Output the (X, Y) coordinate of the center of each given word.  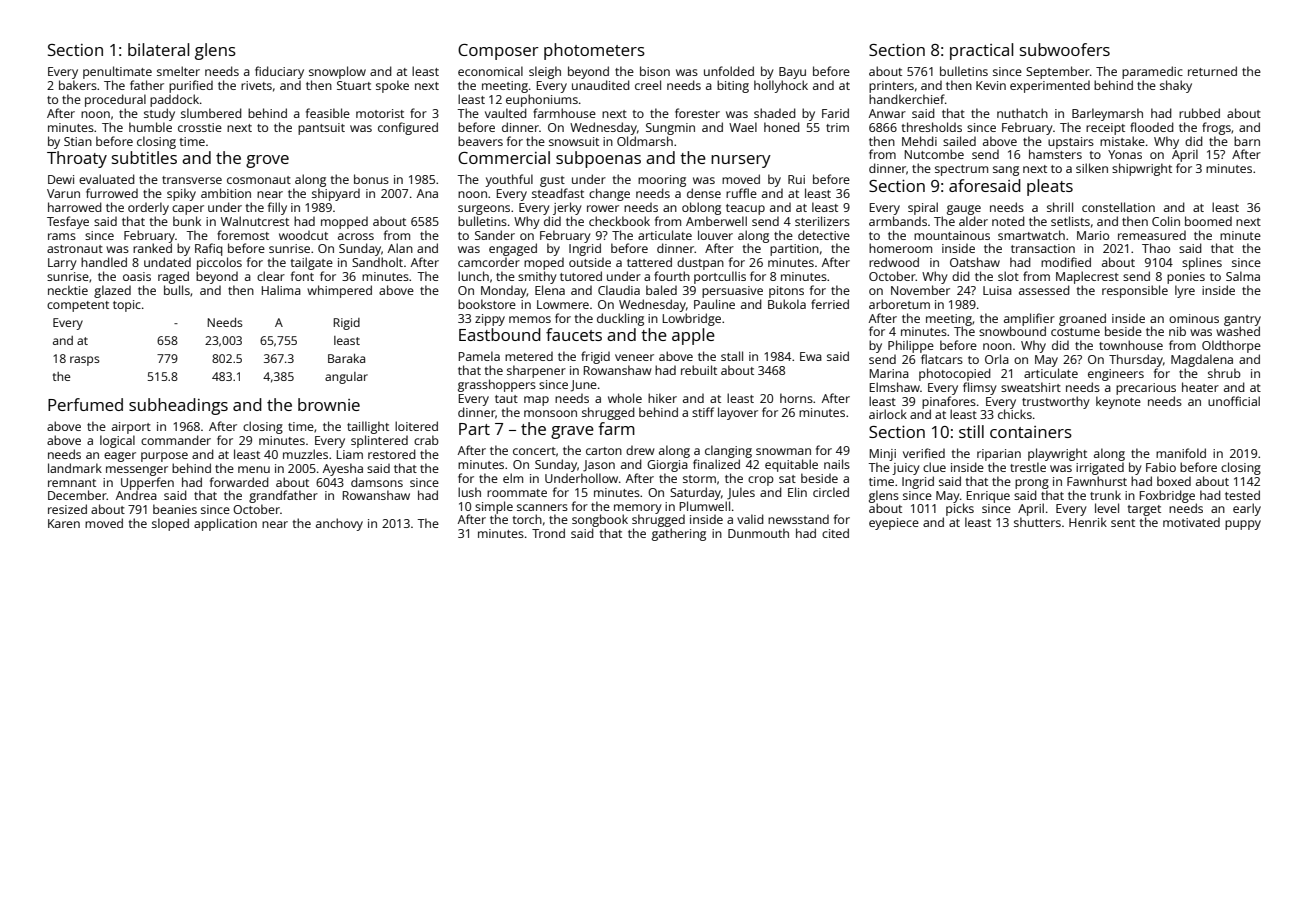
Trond (548, 533)
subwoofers (1065, 49)
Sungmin (670, 129)
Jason (599, 466)
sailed (959, 141)
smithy (537, 277)
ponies (1186, 278)
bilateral (158, 49)
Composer (498, 52)
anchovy (339, 524)
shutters (1037, 522)
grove (267, 161)
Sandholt (377, 262)
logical (117, 441)
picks (960, 509)
